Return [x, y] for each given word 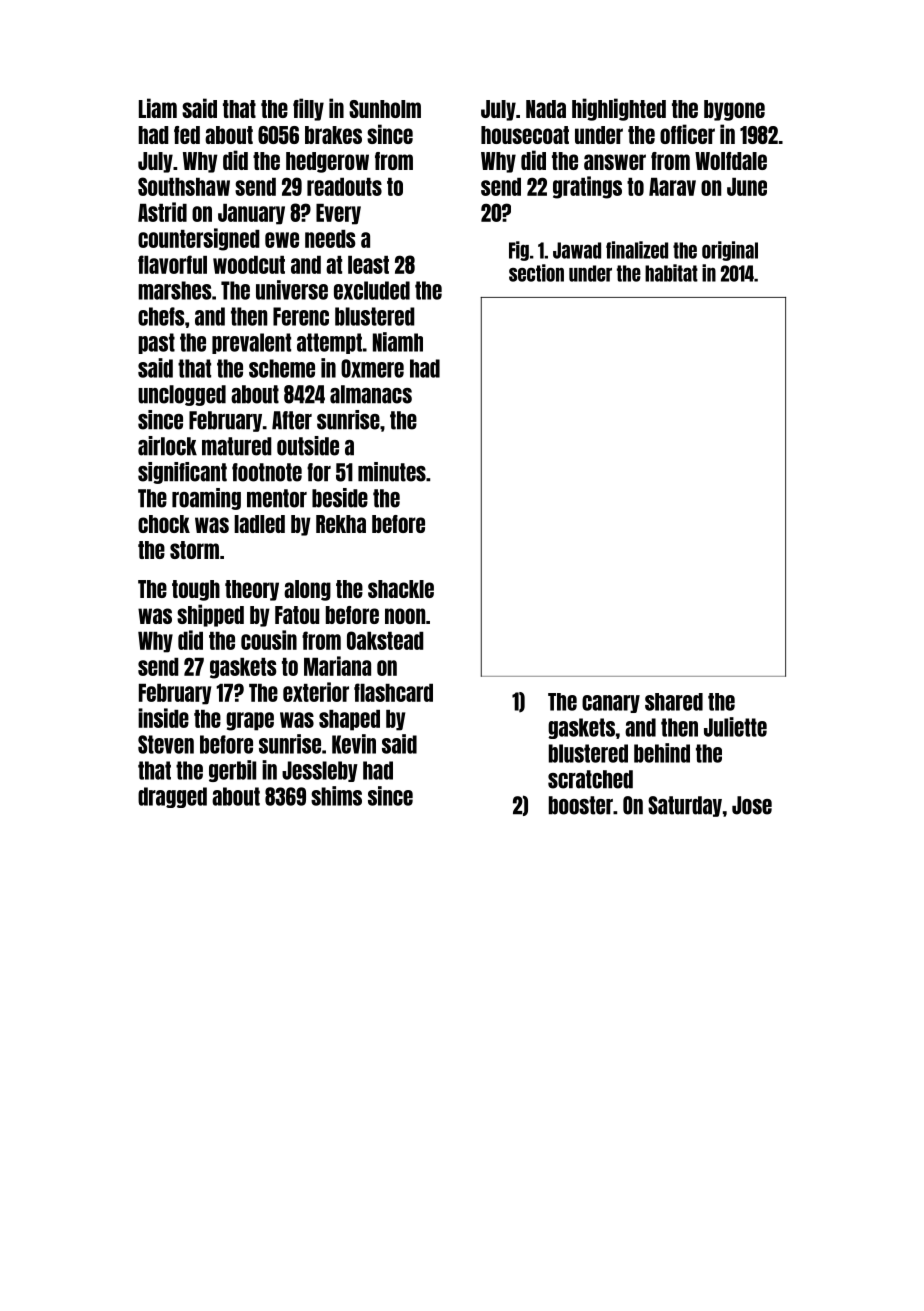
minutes [392, 472]
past [156, 343]
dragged [172, 797]
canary [611, 704]
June [747, 187]
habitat [671, 273]
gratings [587, 187]
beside [340, 498]
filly [308, 109]
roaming [206, 499]
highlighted [619, 109]
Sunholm [385, 109]
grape [250, 721]
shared [674, 702]
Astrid [162, 212]
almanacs [371, 394]
